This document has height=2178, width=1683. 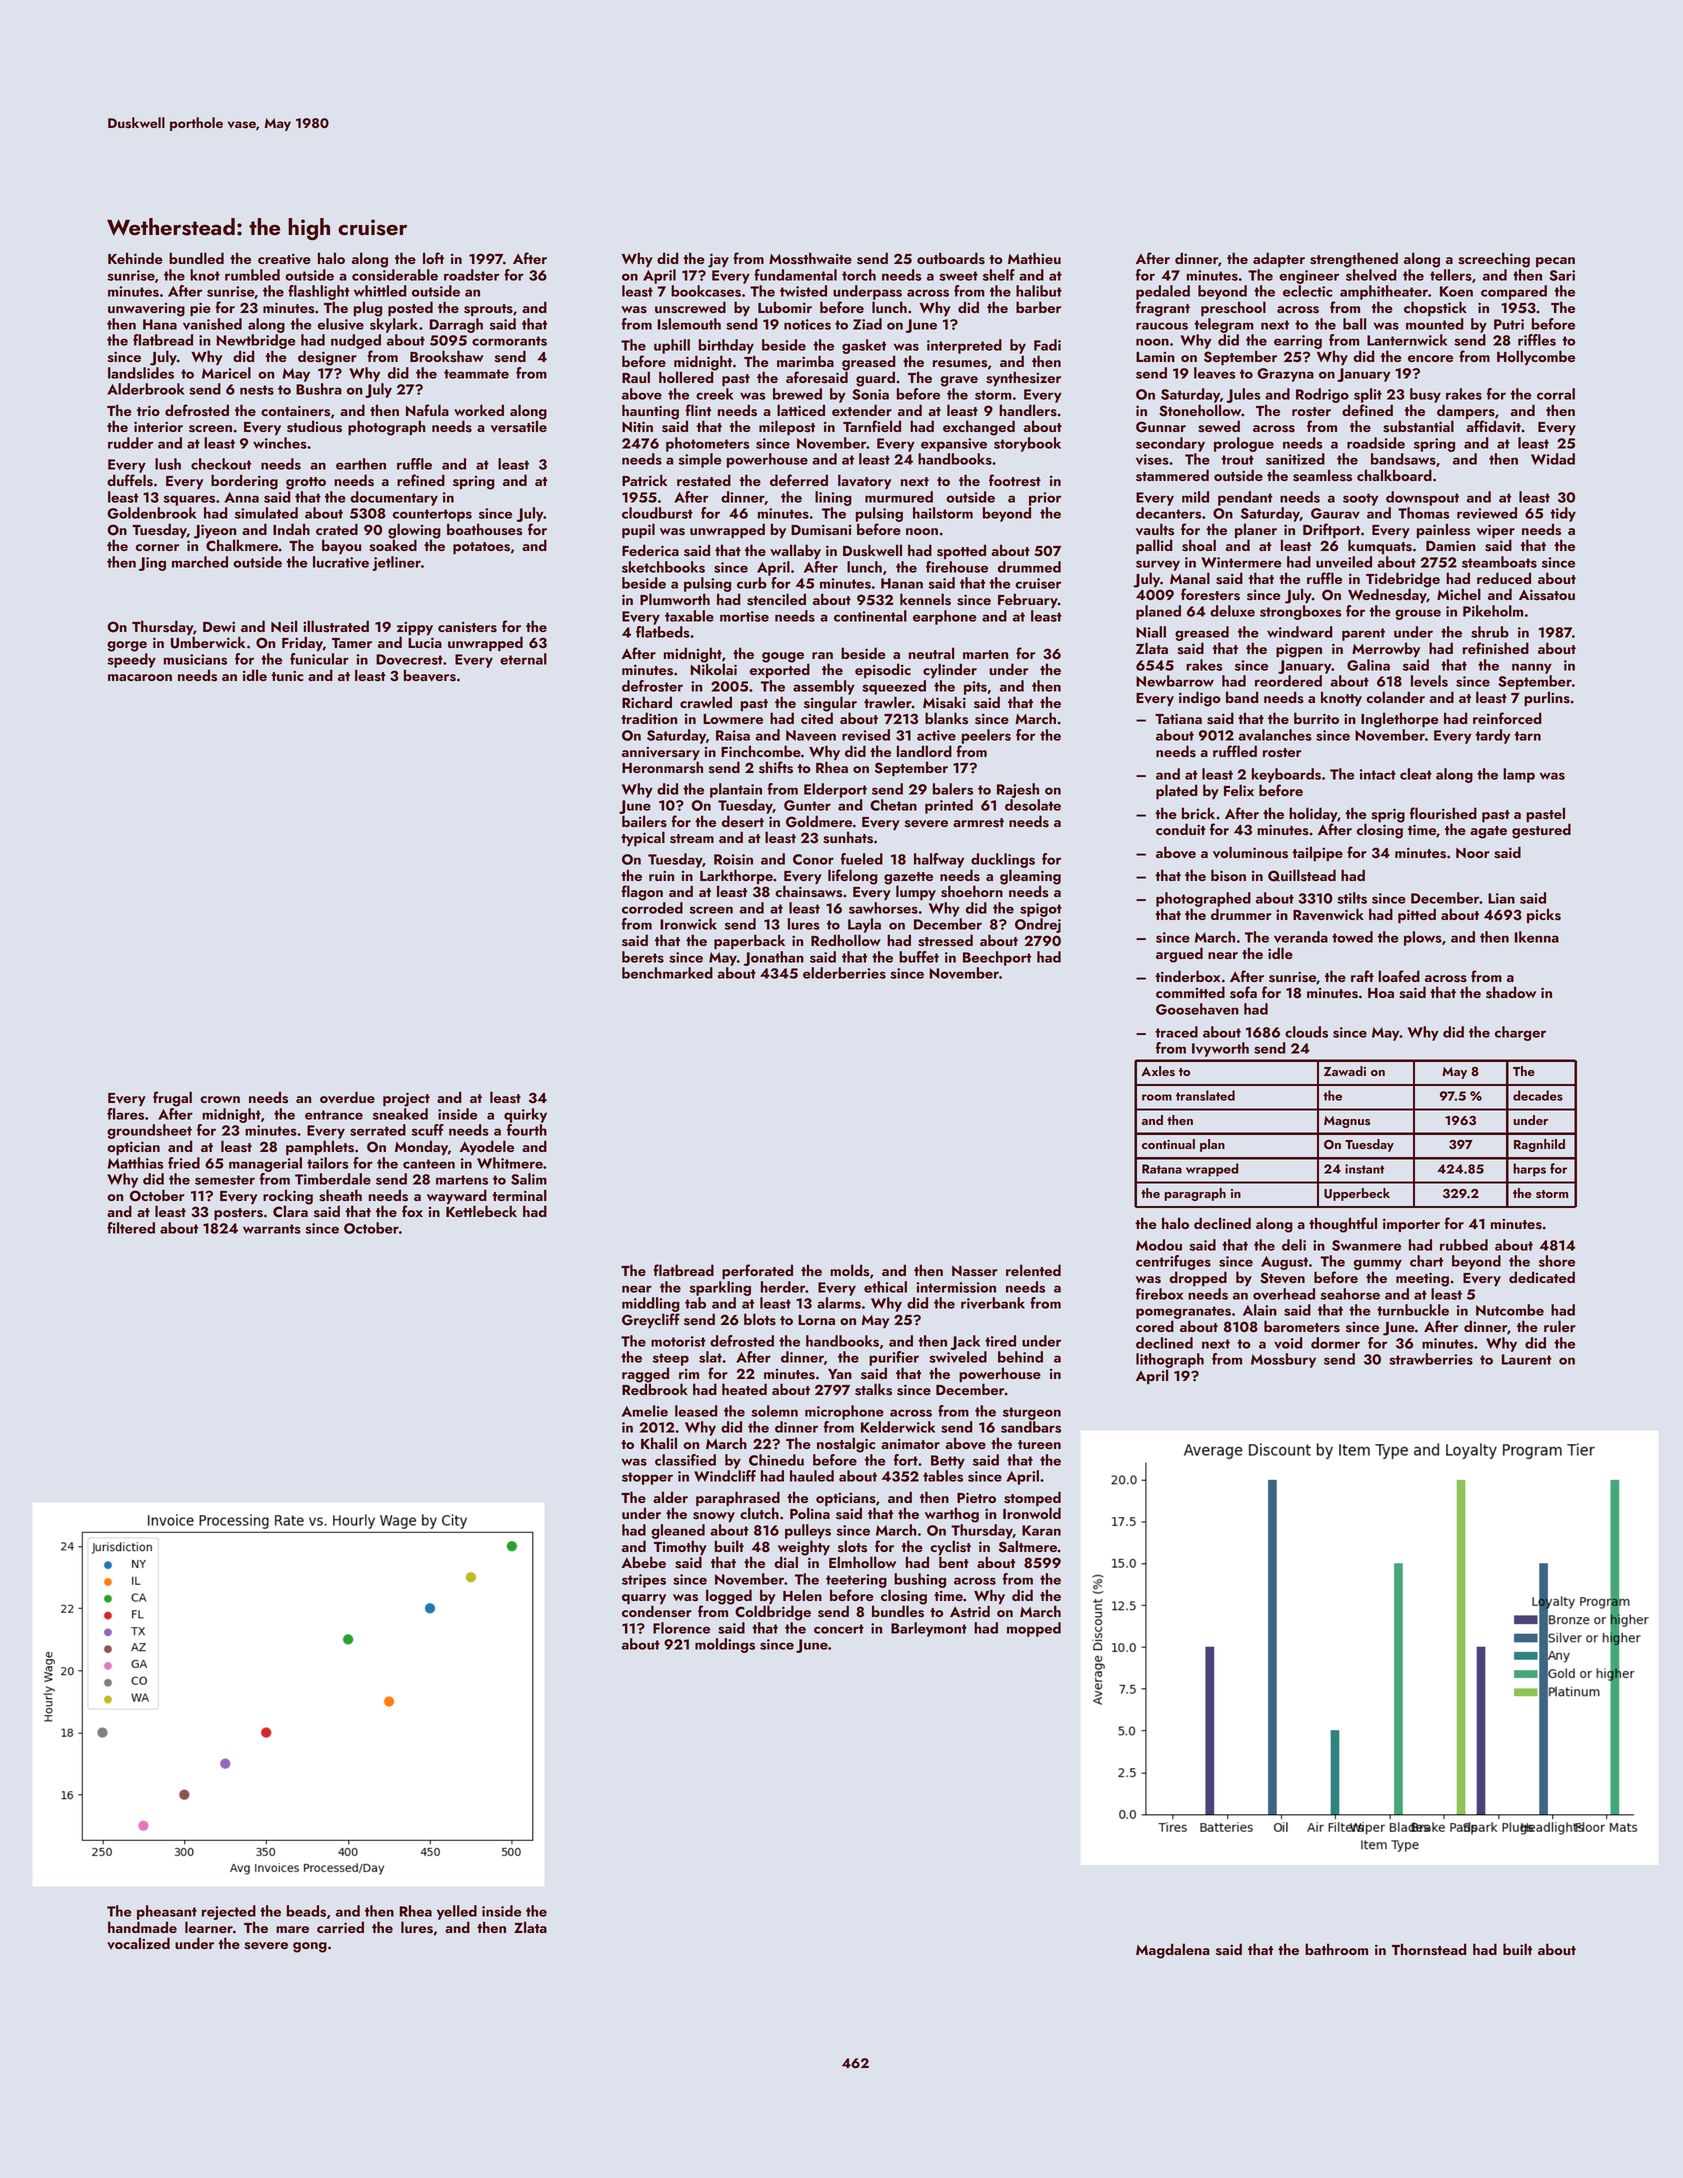 What do you see at coordinates (481, 1211) in the document?
I see `Kettlebeck` at bounding box center [481, 1211].
